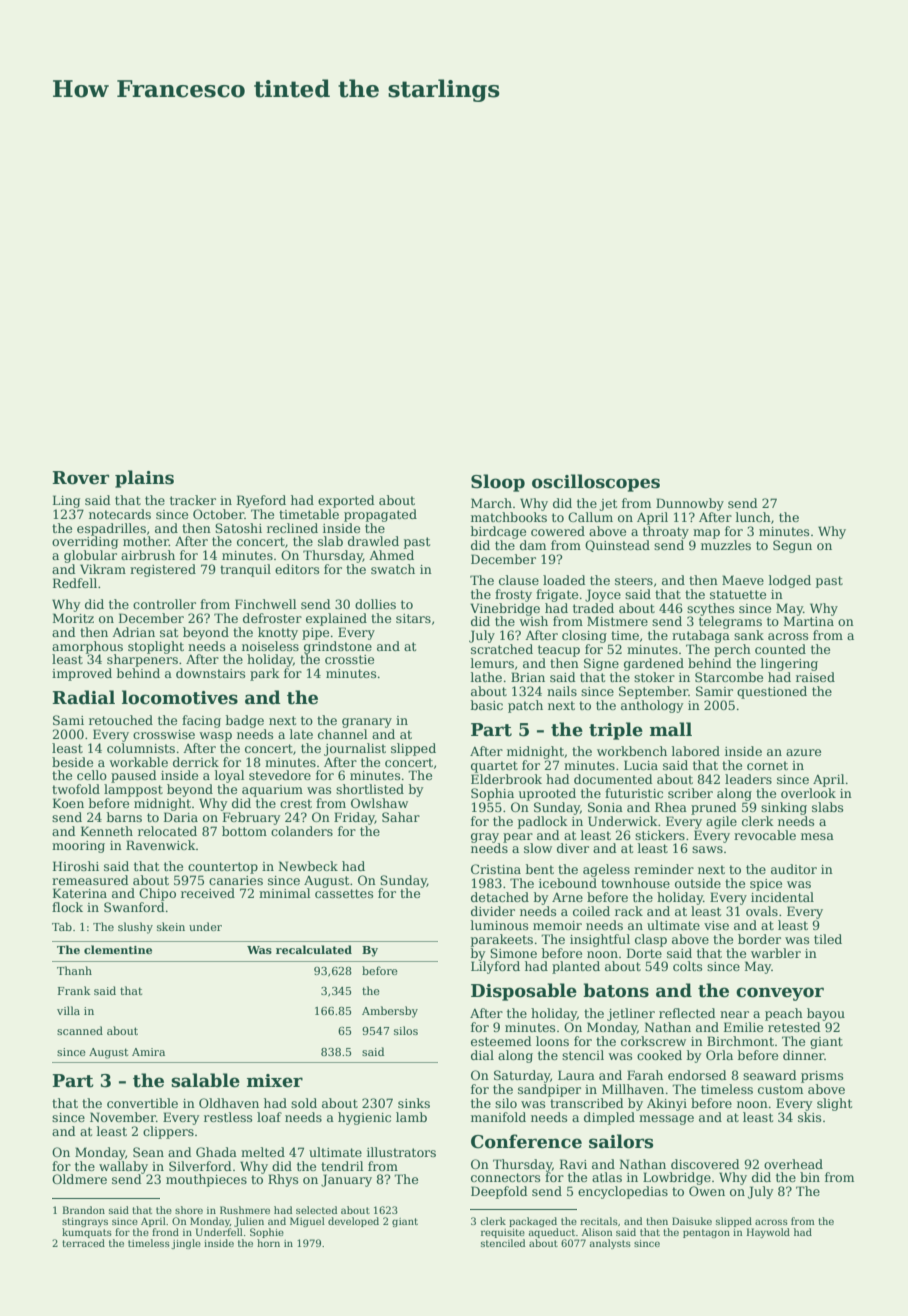 This document has width=908, height=1316. What do you see at coordinates (186, 1244) in the document?
I see `jingle` at bounding box center [186, 1244].
